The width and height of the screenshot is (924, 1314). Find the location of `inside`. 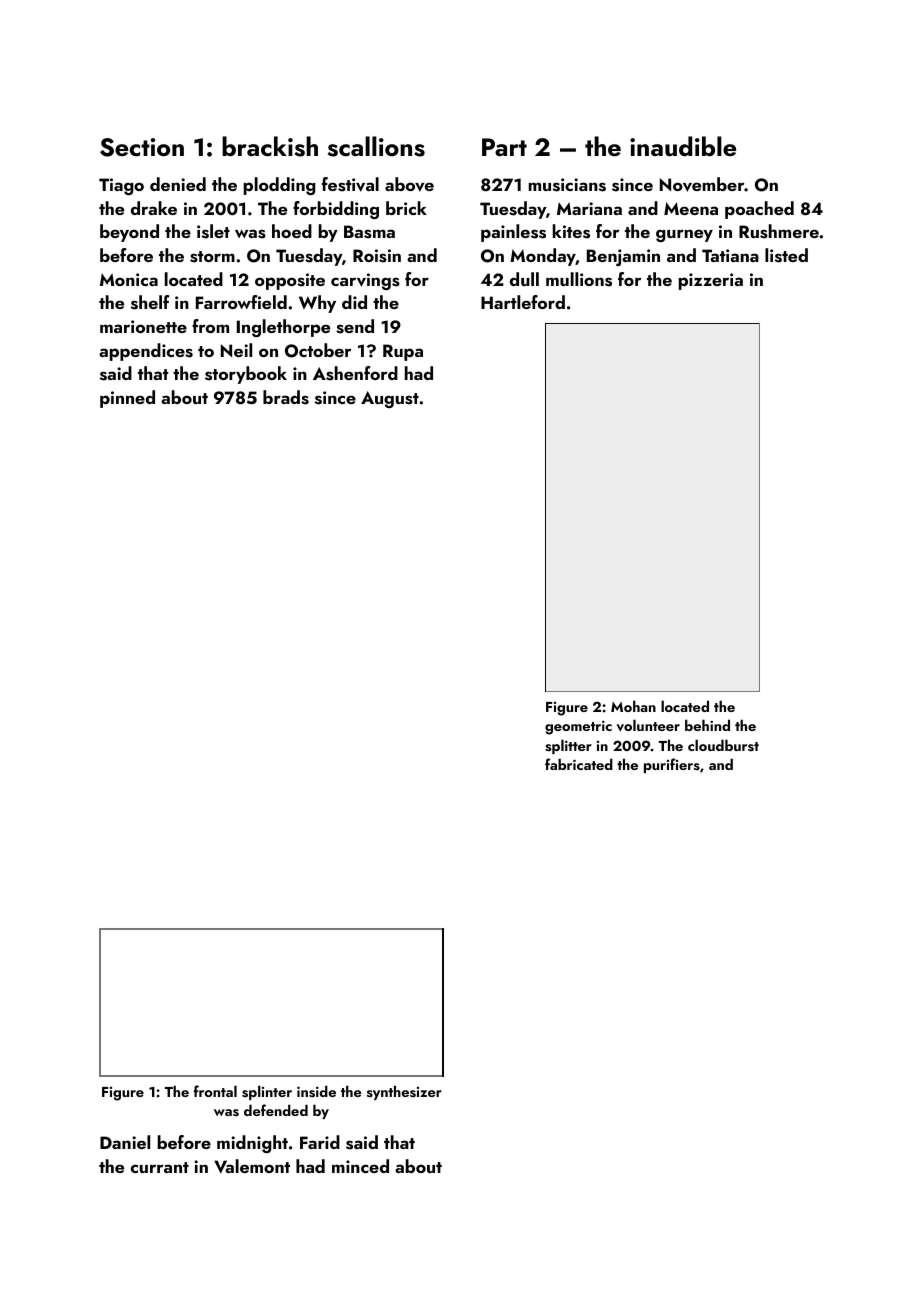

inside is located at coordinates (316, 1091).
